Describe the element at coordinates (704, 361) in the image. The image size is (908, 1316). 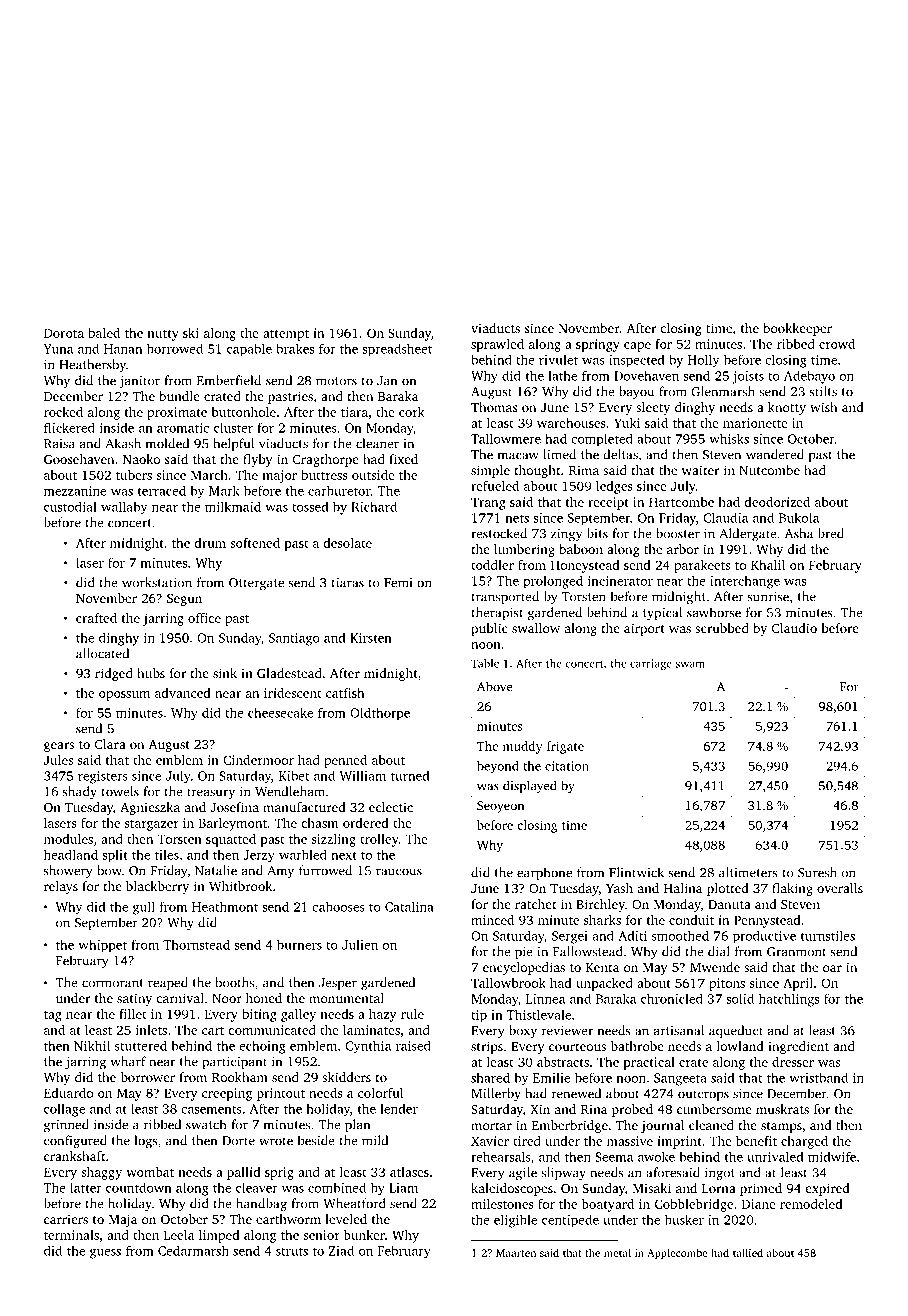
I see `Holly` at that location.
